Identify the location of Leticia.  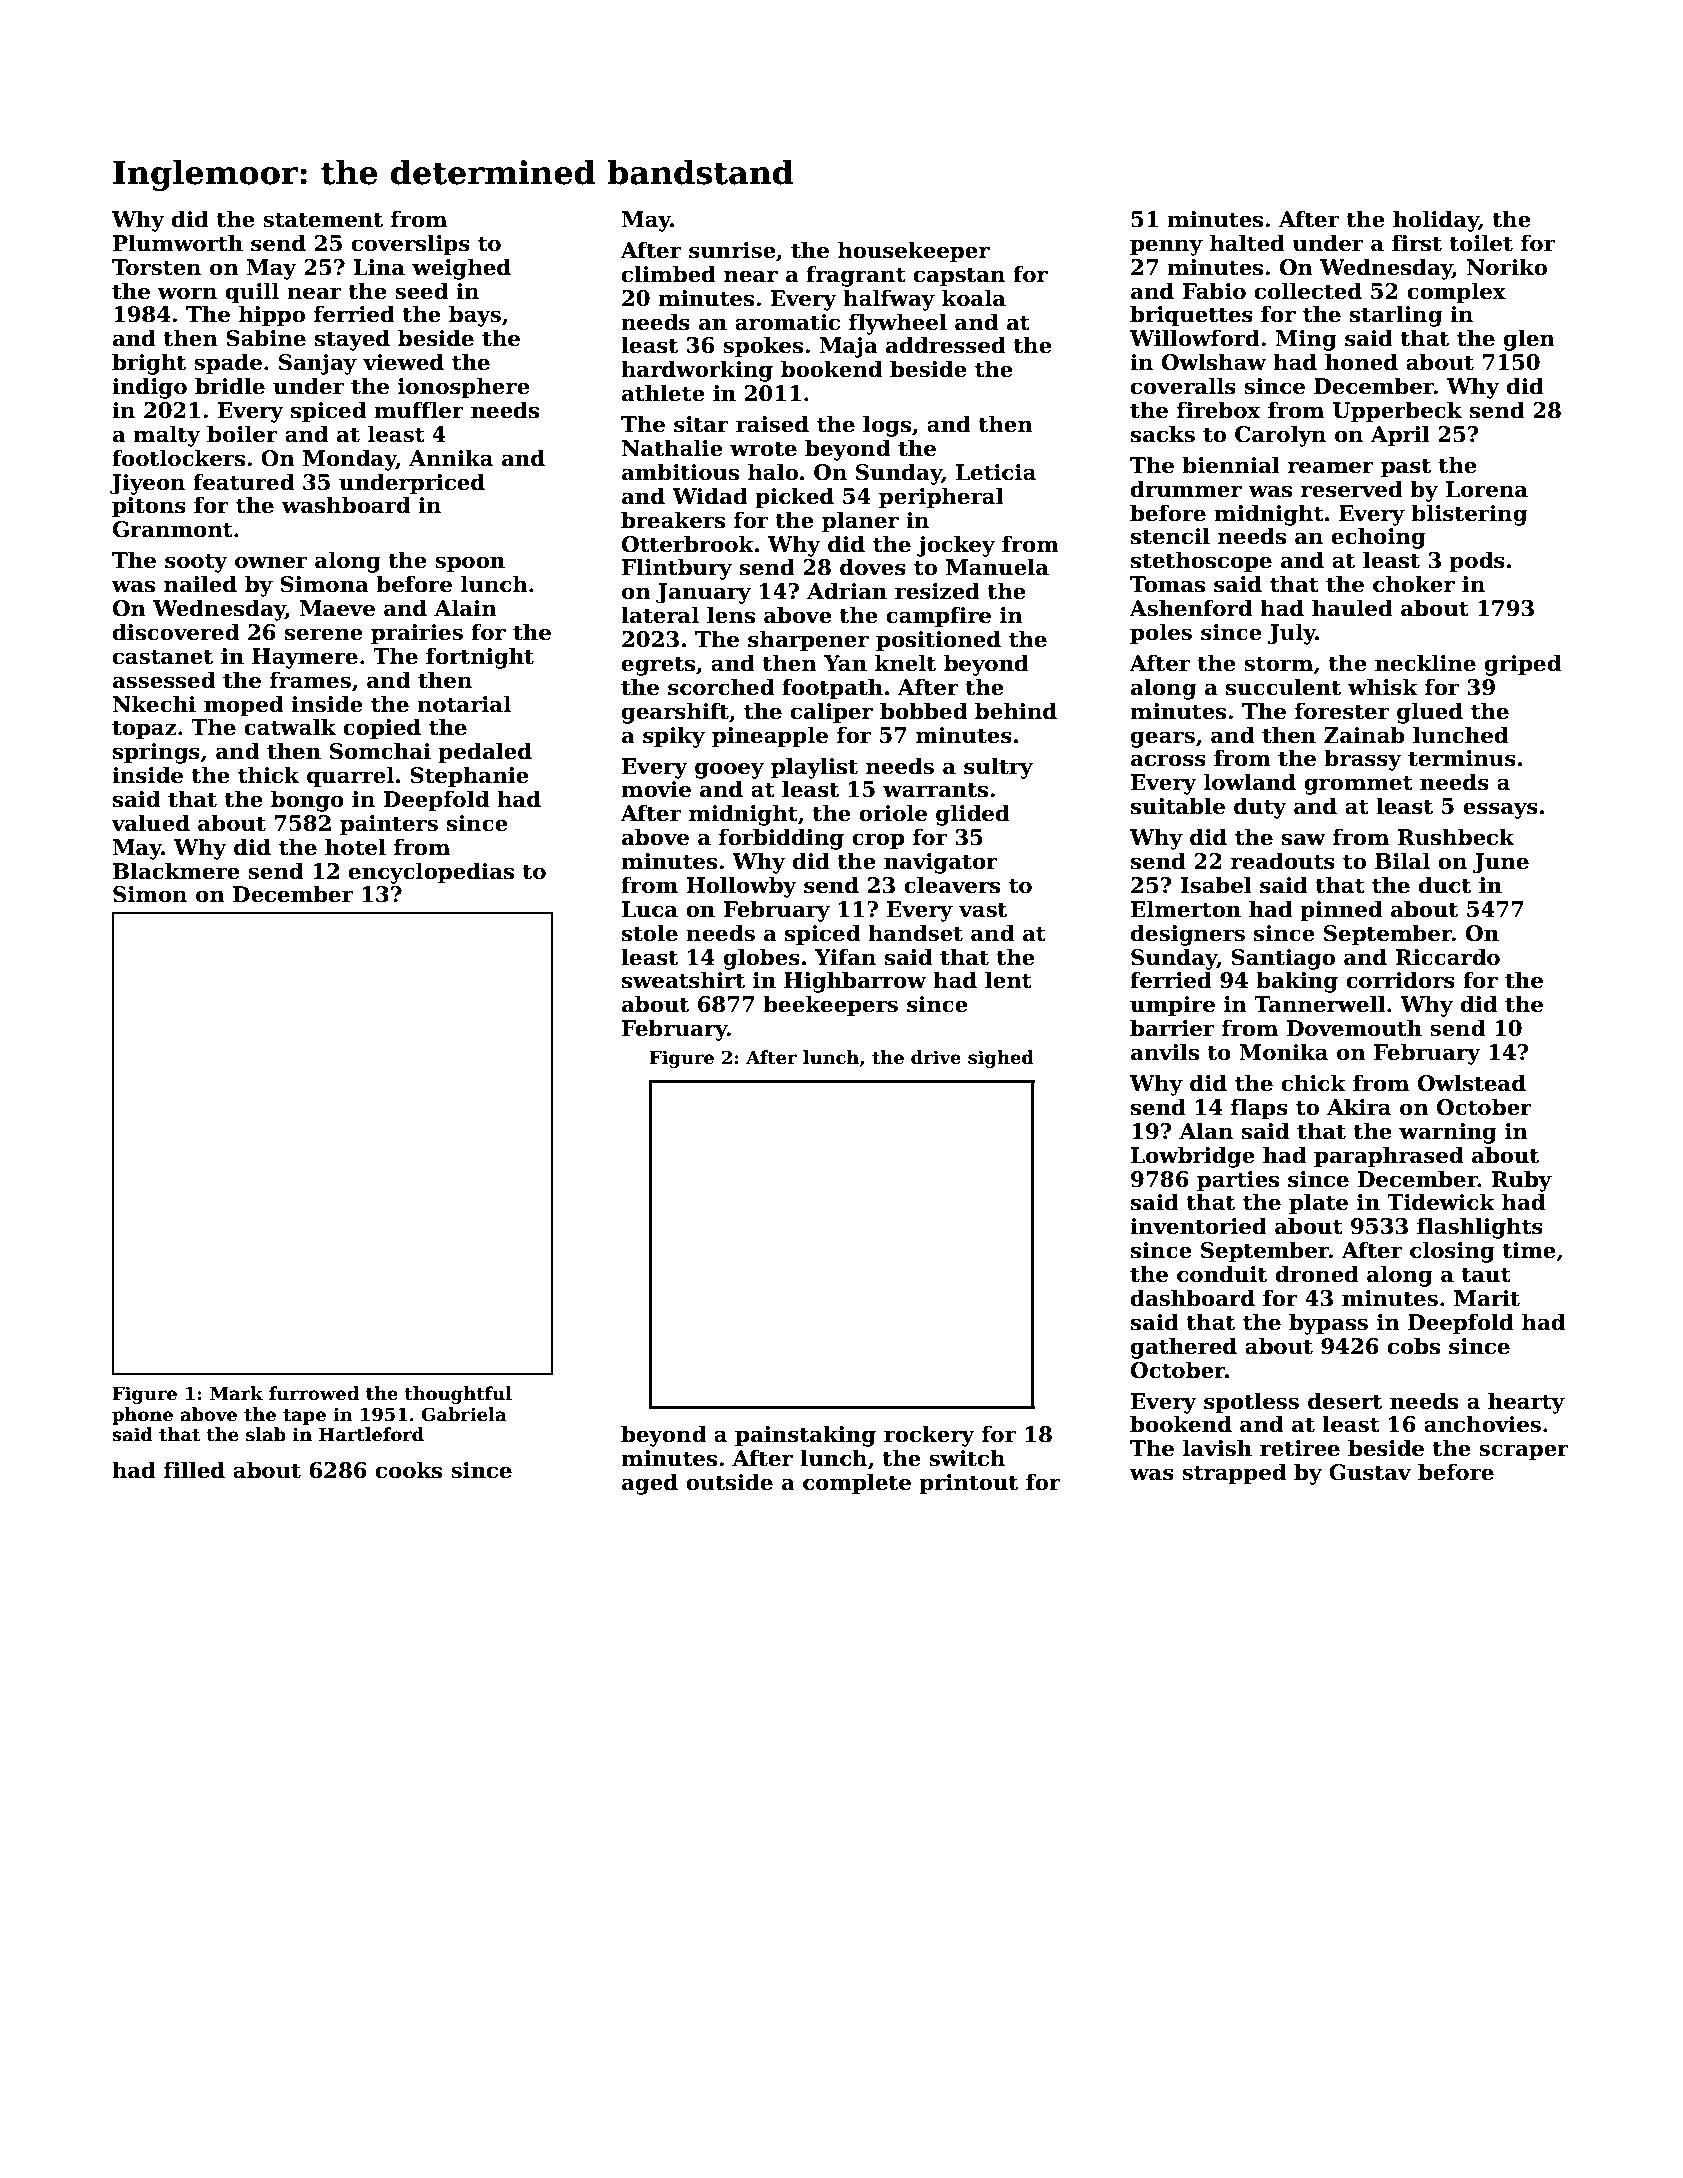
(996, 472).
